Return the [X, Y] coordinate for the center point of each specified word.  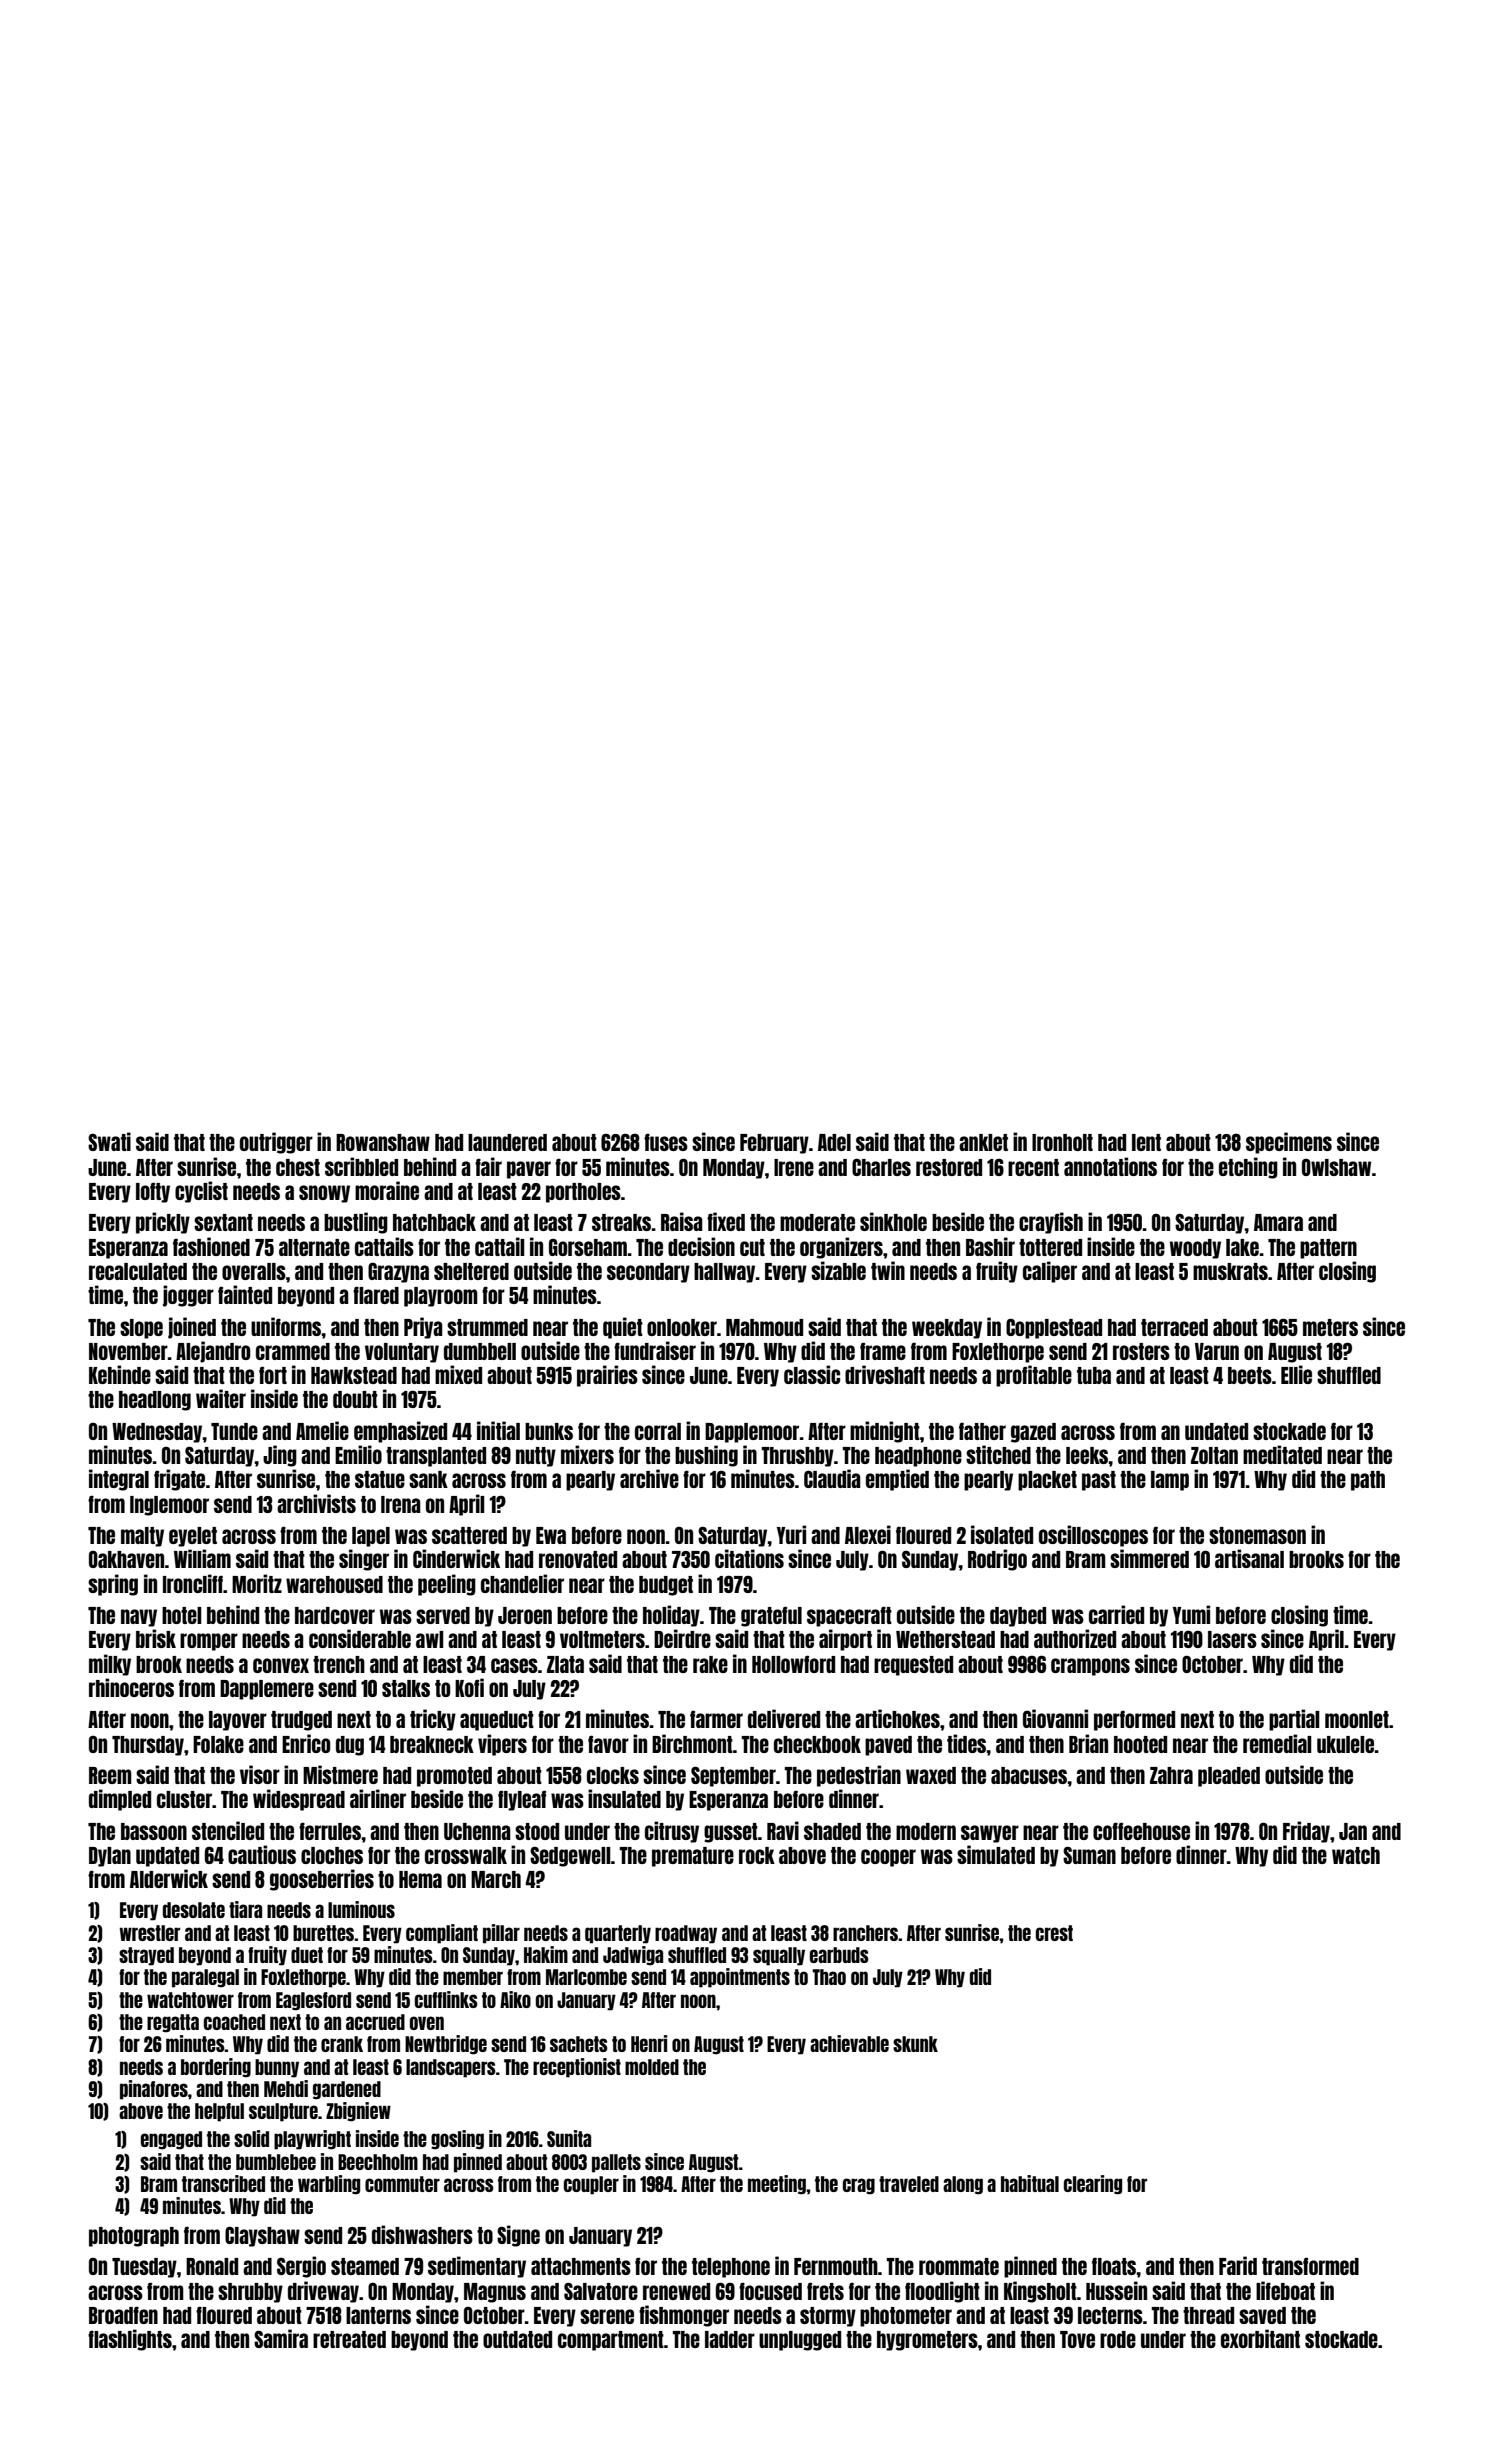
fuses [666, 1142]
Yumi [1191, 1614]
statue [380, 1479]
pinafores [154, 2090]
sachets [579, 2044]
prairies [607, 1376]
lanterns [378, 2315]
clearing [1093, 2185]
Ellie [1296, 1374]
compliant [442, 1934]
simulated [996, 1854]
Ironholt [1062, 1142]
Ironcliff [193, 1583]
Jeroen [525, 1615]
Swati [109, 1141]
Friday [1306, 1832]
